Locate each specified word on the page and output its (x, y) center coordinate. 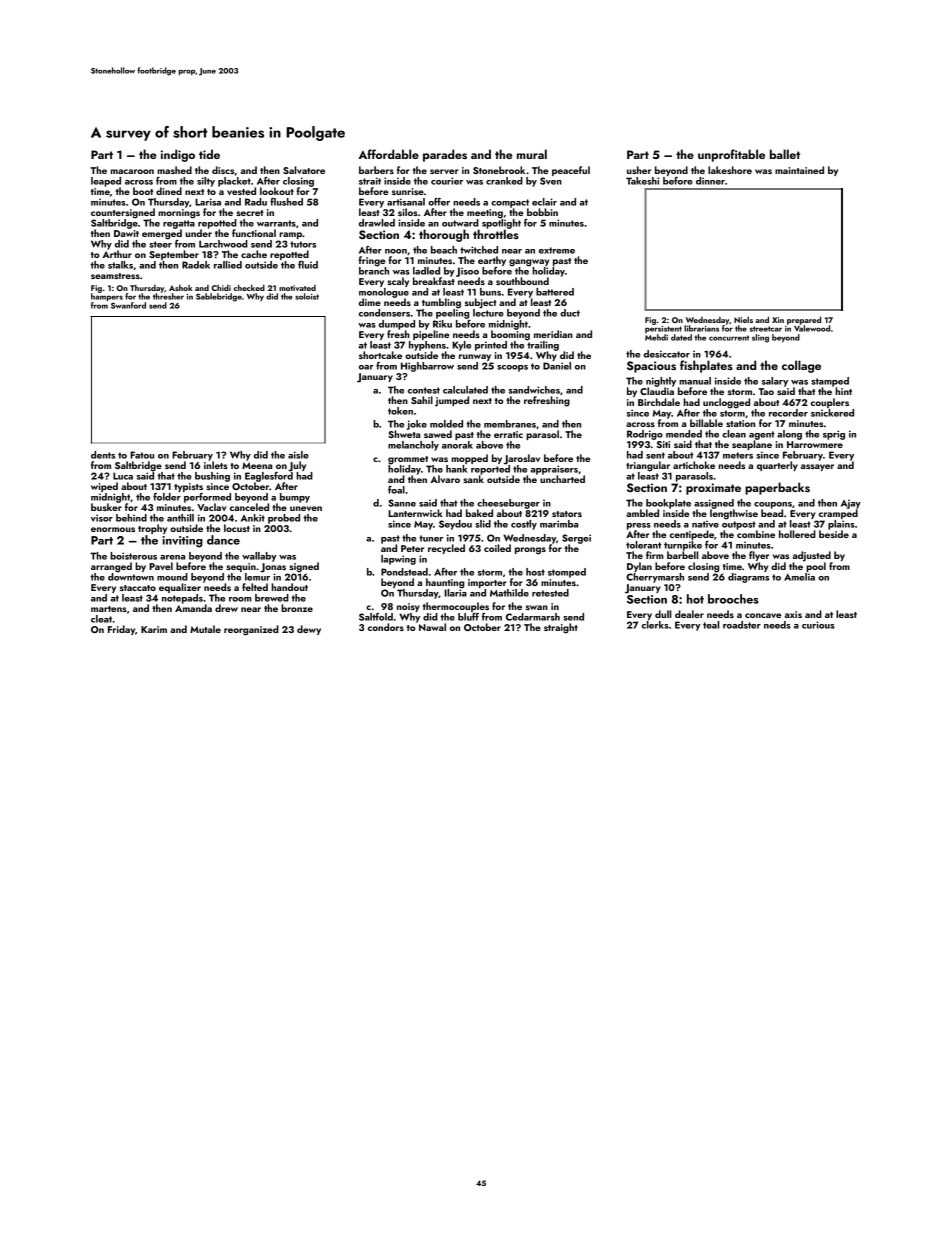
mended (684, 434)
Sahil (422, 400)
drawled (377, 223)
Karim (154, 629)
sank (473, 479)
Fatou (142, 455)
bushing (212, 477)
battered (555, 292)
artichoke (694, 465)
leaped (106, 182)
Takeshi (642, 181)
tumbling (441, 303)
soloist (307, 296)
